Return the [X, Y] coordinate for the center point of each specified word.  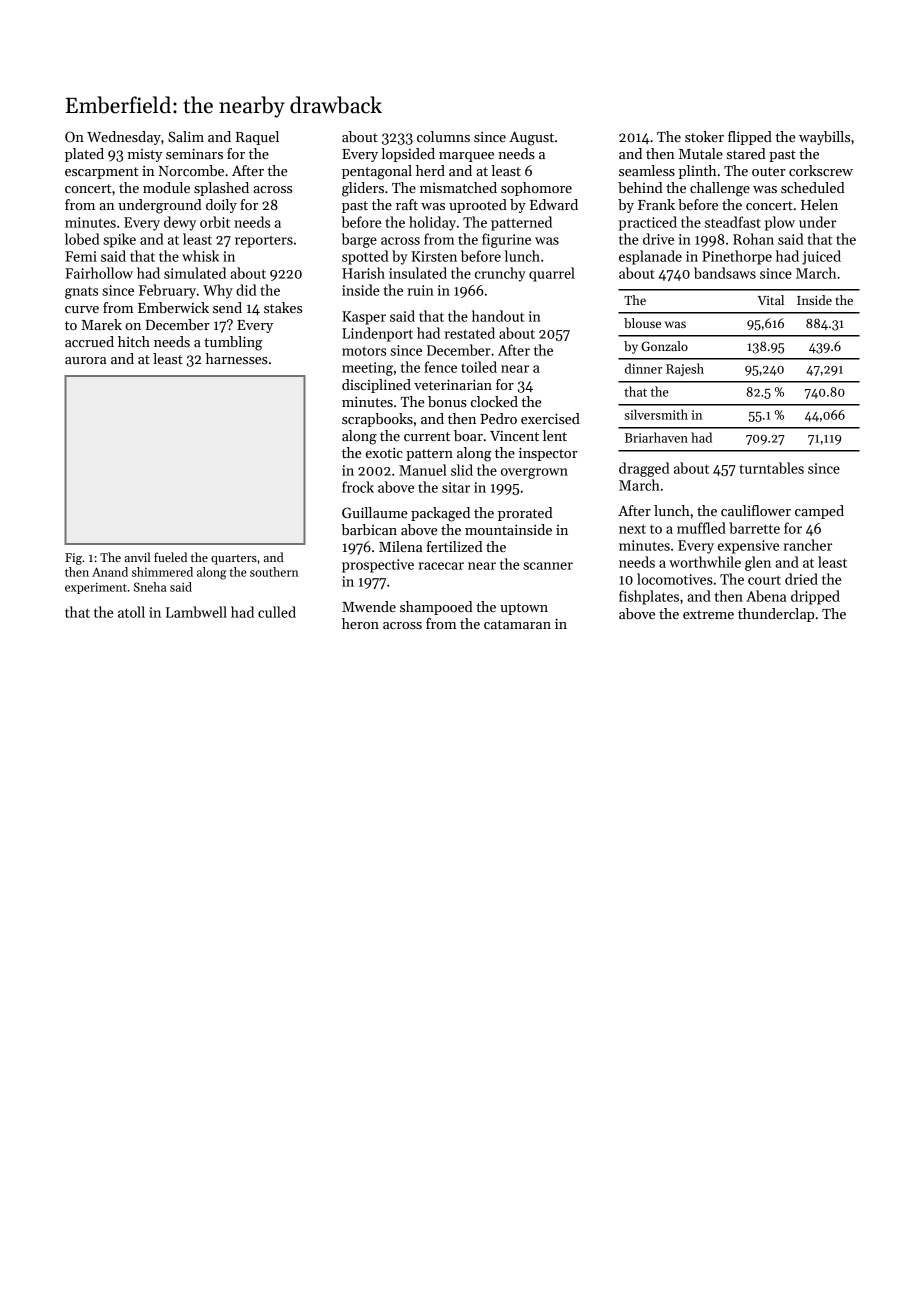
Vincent [514, 436]
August [531, 139]
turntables [771, 468]
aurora [85, 360]
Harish [363, 273]
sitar [456, 487]
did [246, 290]
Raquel [257, 138]
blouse [642, 323]
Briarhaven [656, 437]
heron [360, 623]
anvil [137, 557]
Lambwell [196, 612]
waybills [824, 138]
